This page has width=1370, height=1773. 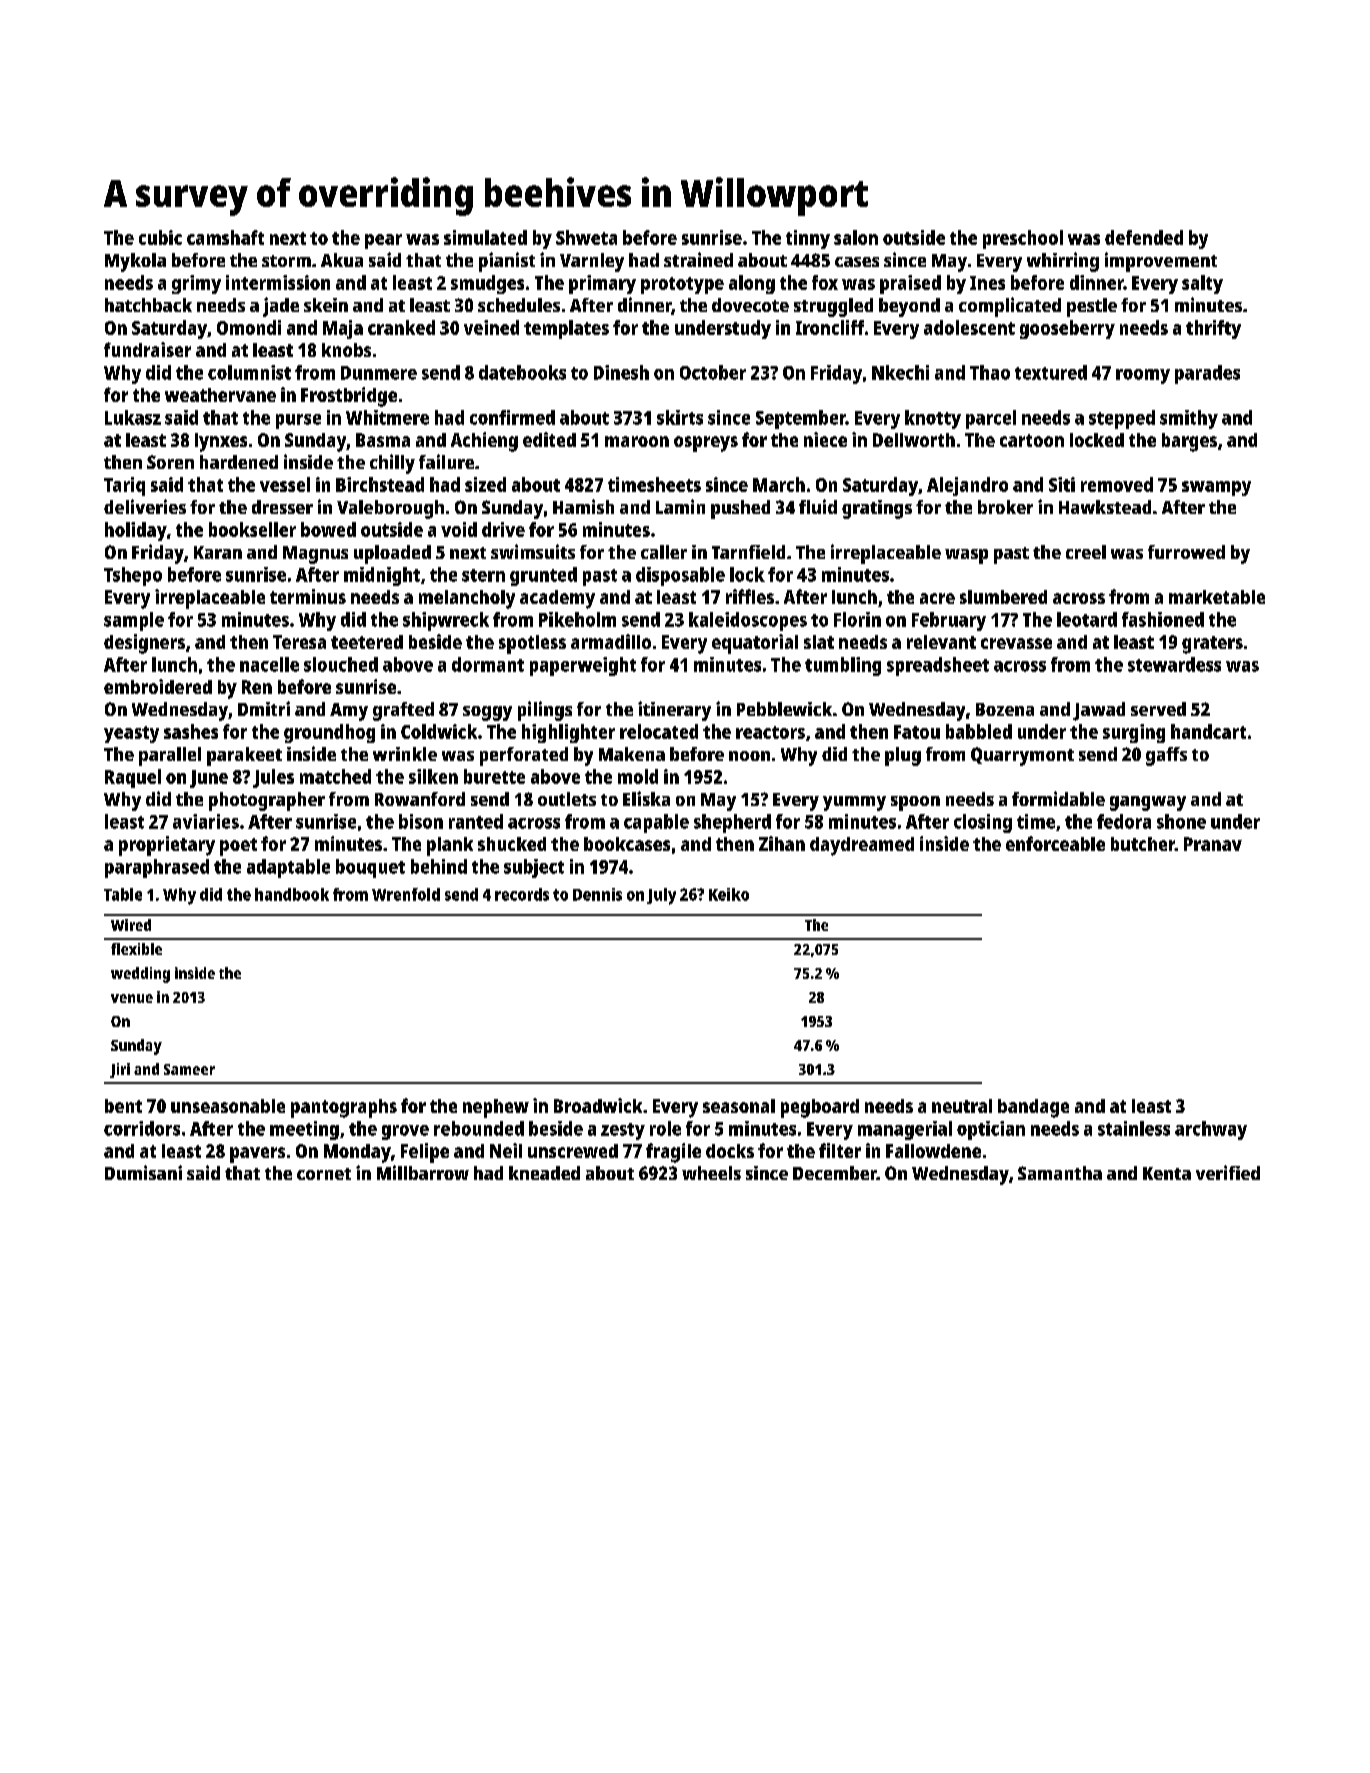 I want to click on bookseller, so click(x=252, y=529).
